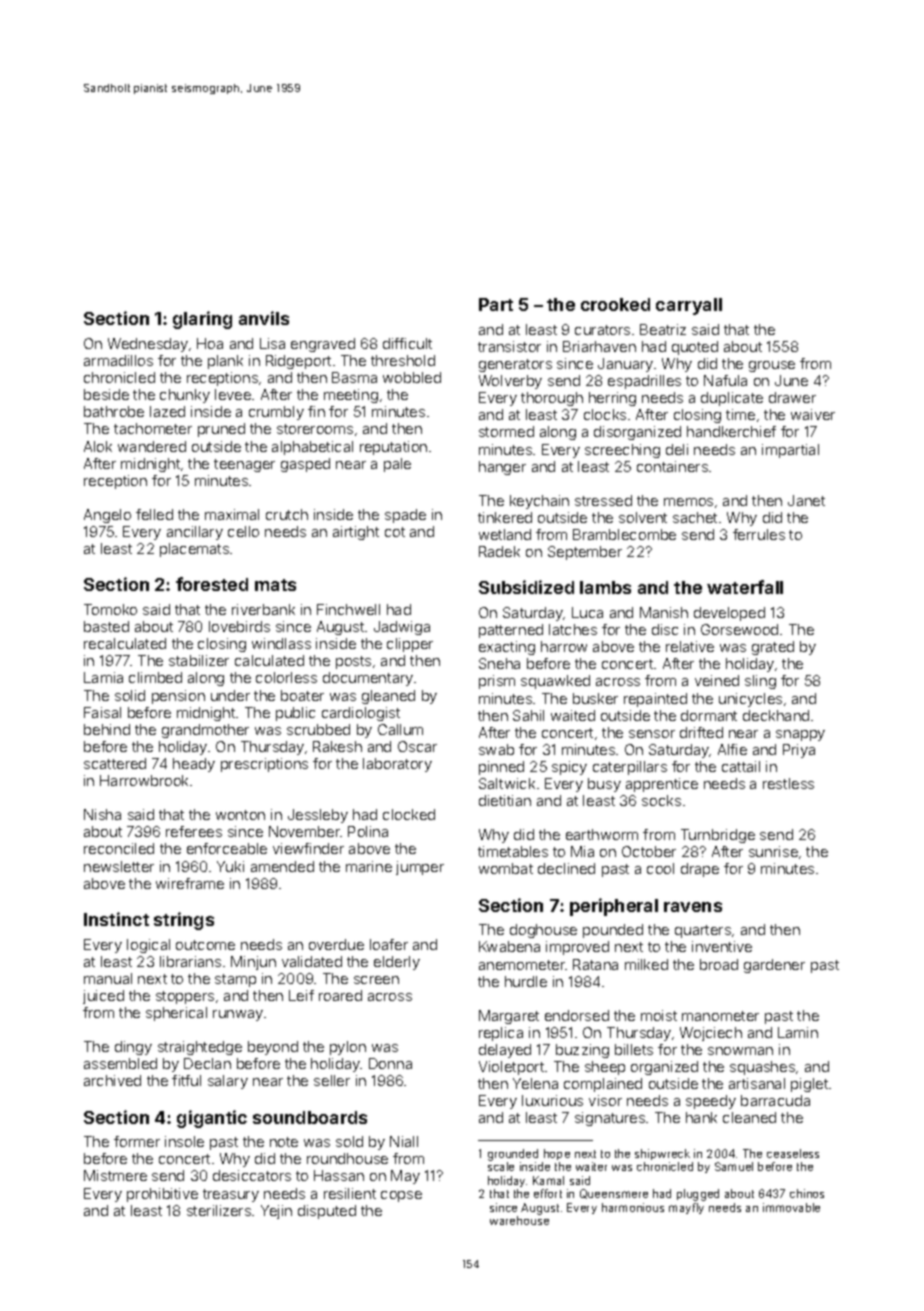 The width and height of the image is (924, 1311). I want to click on exacting, so click(507, 648).
